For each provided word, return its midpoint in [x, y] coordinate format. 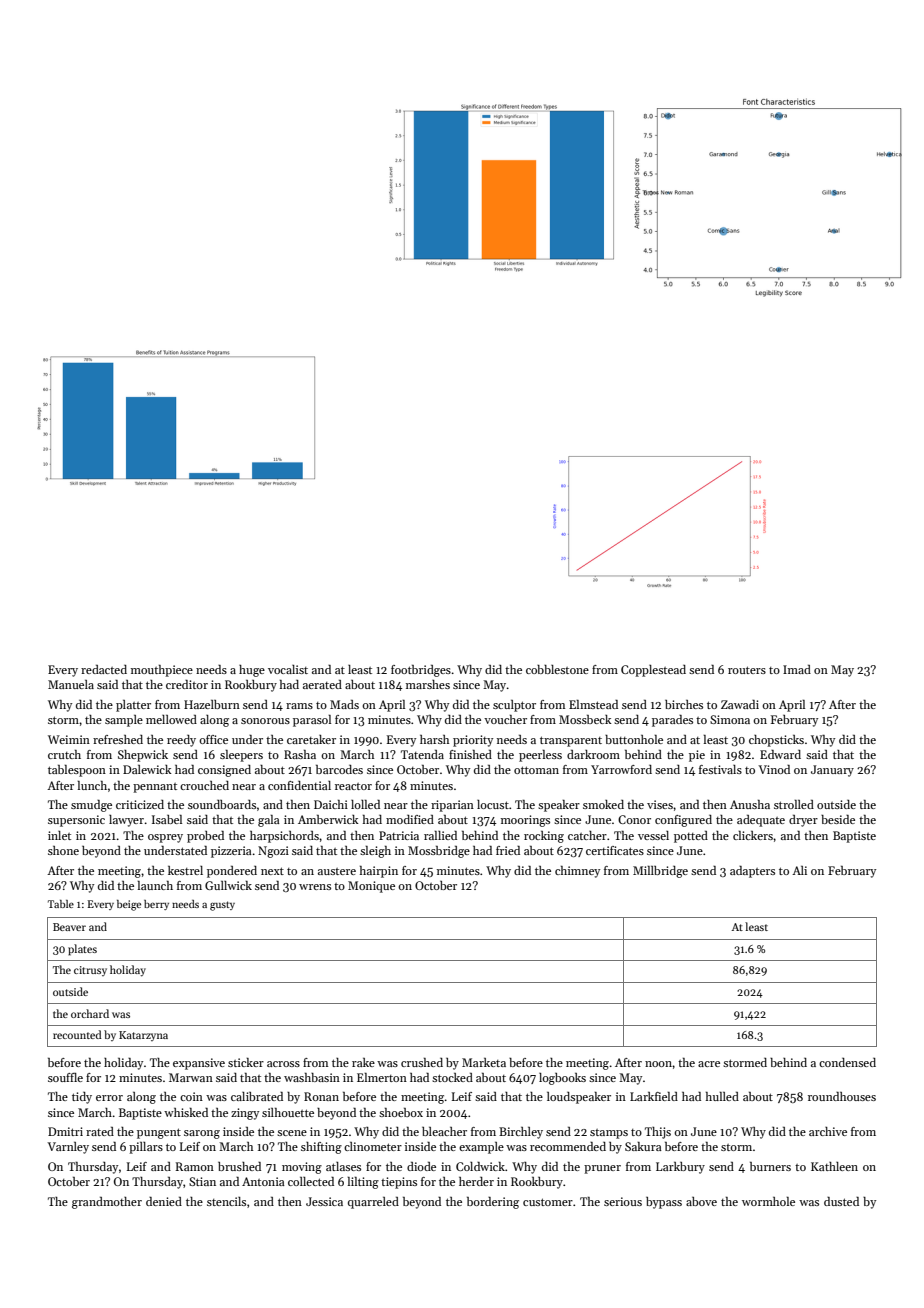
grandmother [107, 1203]
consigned [224, 771]
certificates [615, 850]
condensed [847, 1062]
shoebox [401, 1112]
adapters [752, 872]
